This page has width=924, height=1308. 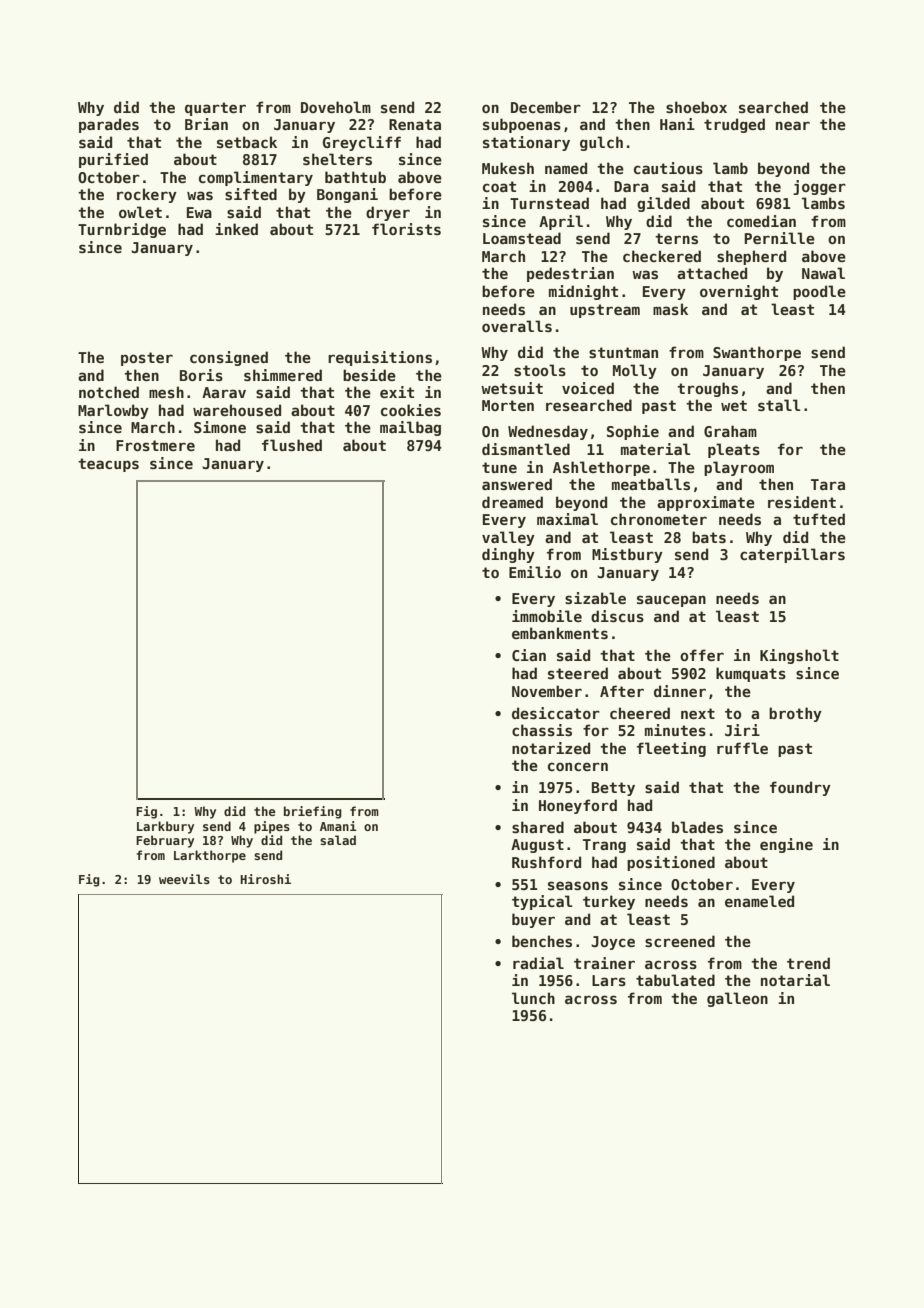 What do you see at coordinates (786, 845) in the page?
I see `engine` at bounding box center [786, 845].
